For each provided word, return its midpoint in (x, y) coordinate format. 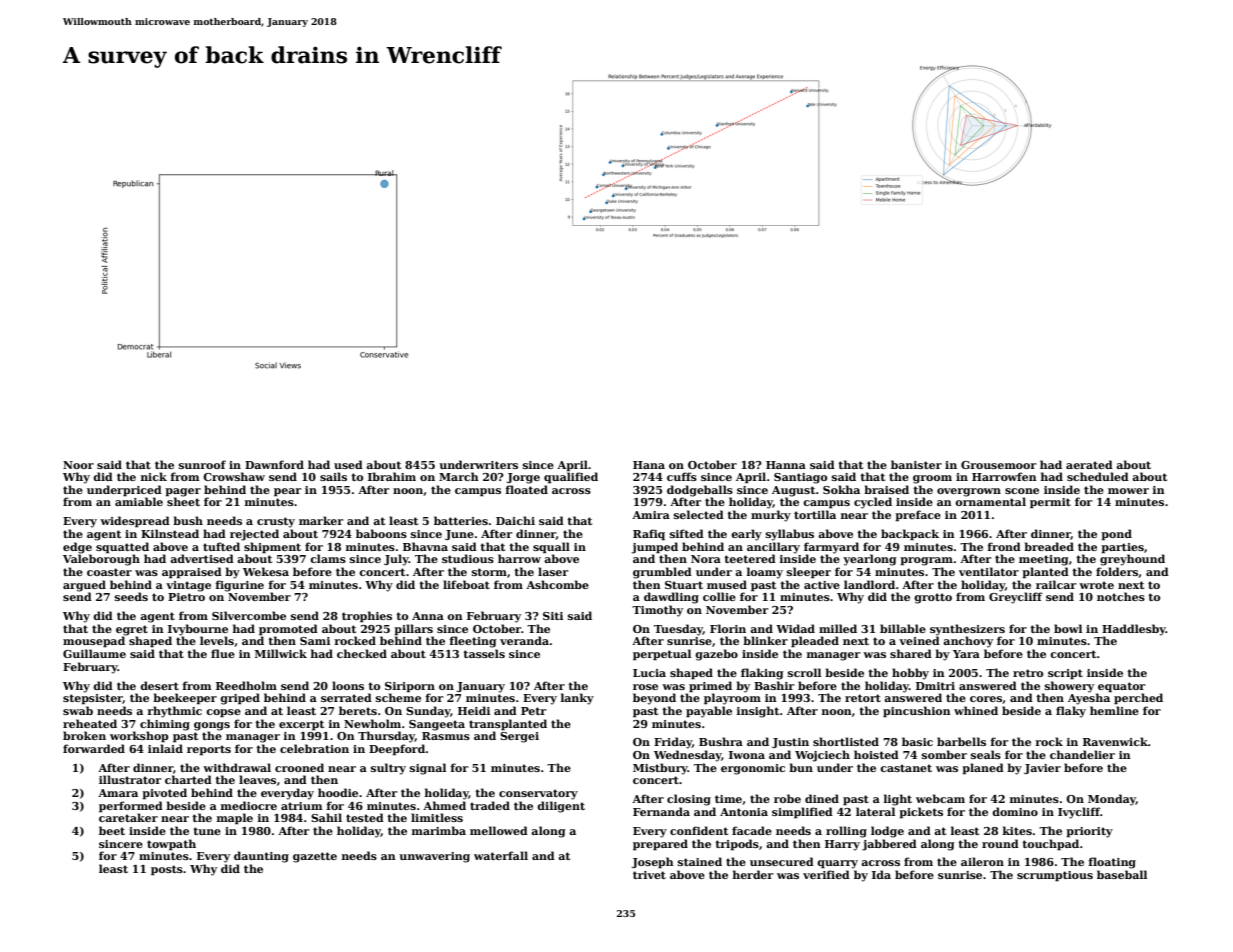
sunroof (202, 464)
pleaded (815, 642)
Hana (649, 465)
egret (132, 630)
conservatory (538, 794)
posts (167, 870)
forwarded (94, 748)
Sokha (841, 489)
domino (1015, 811)
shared (911, 653)
